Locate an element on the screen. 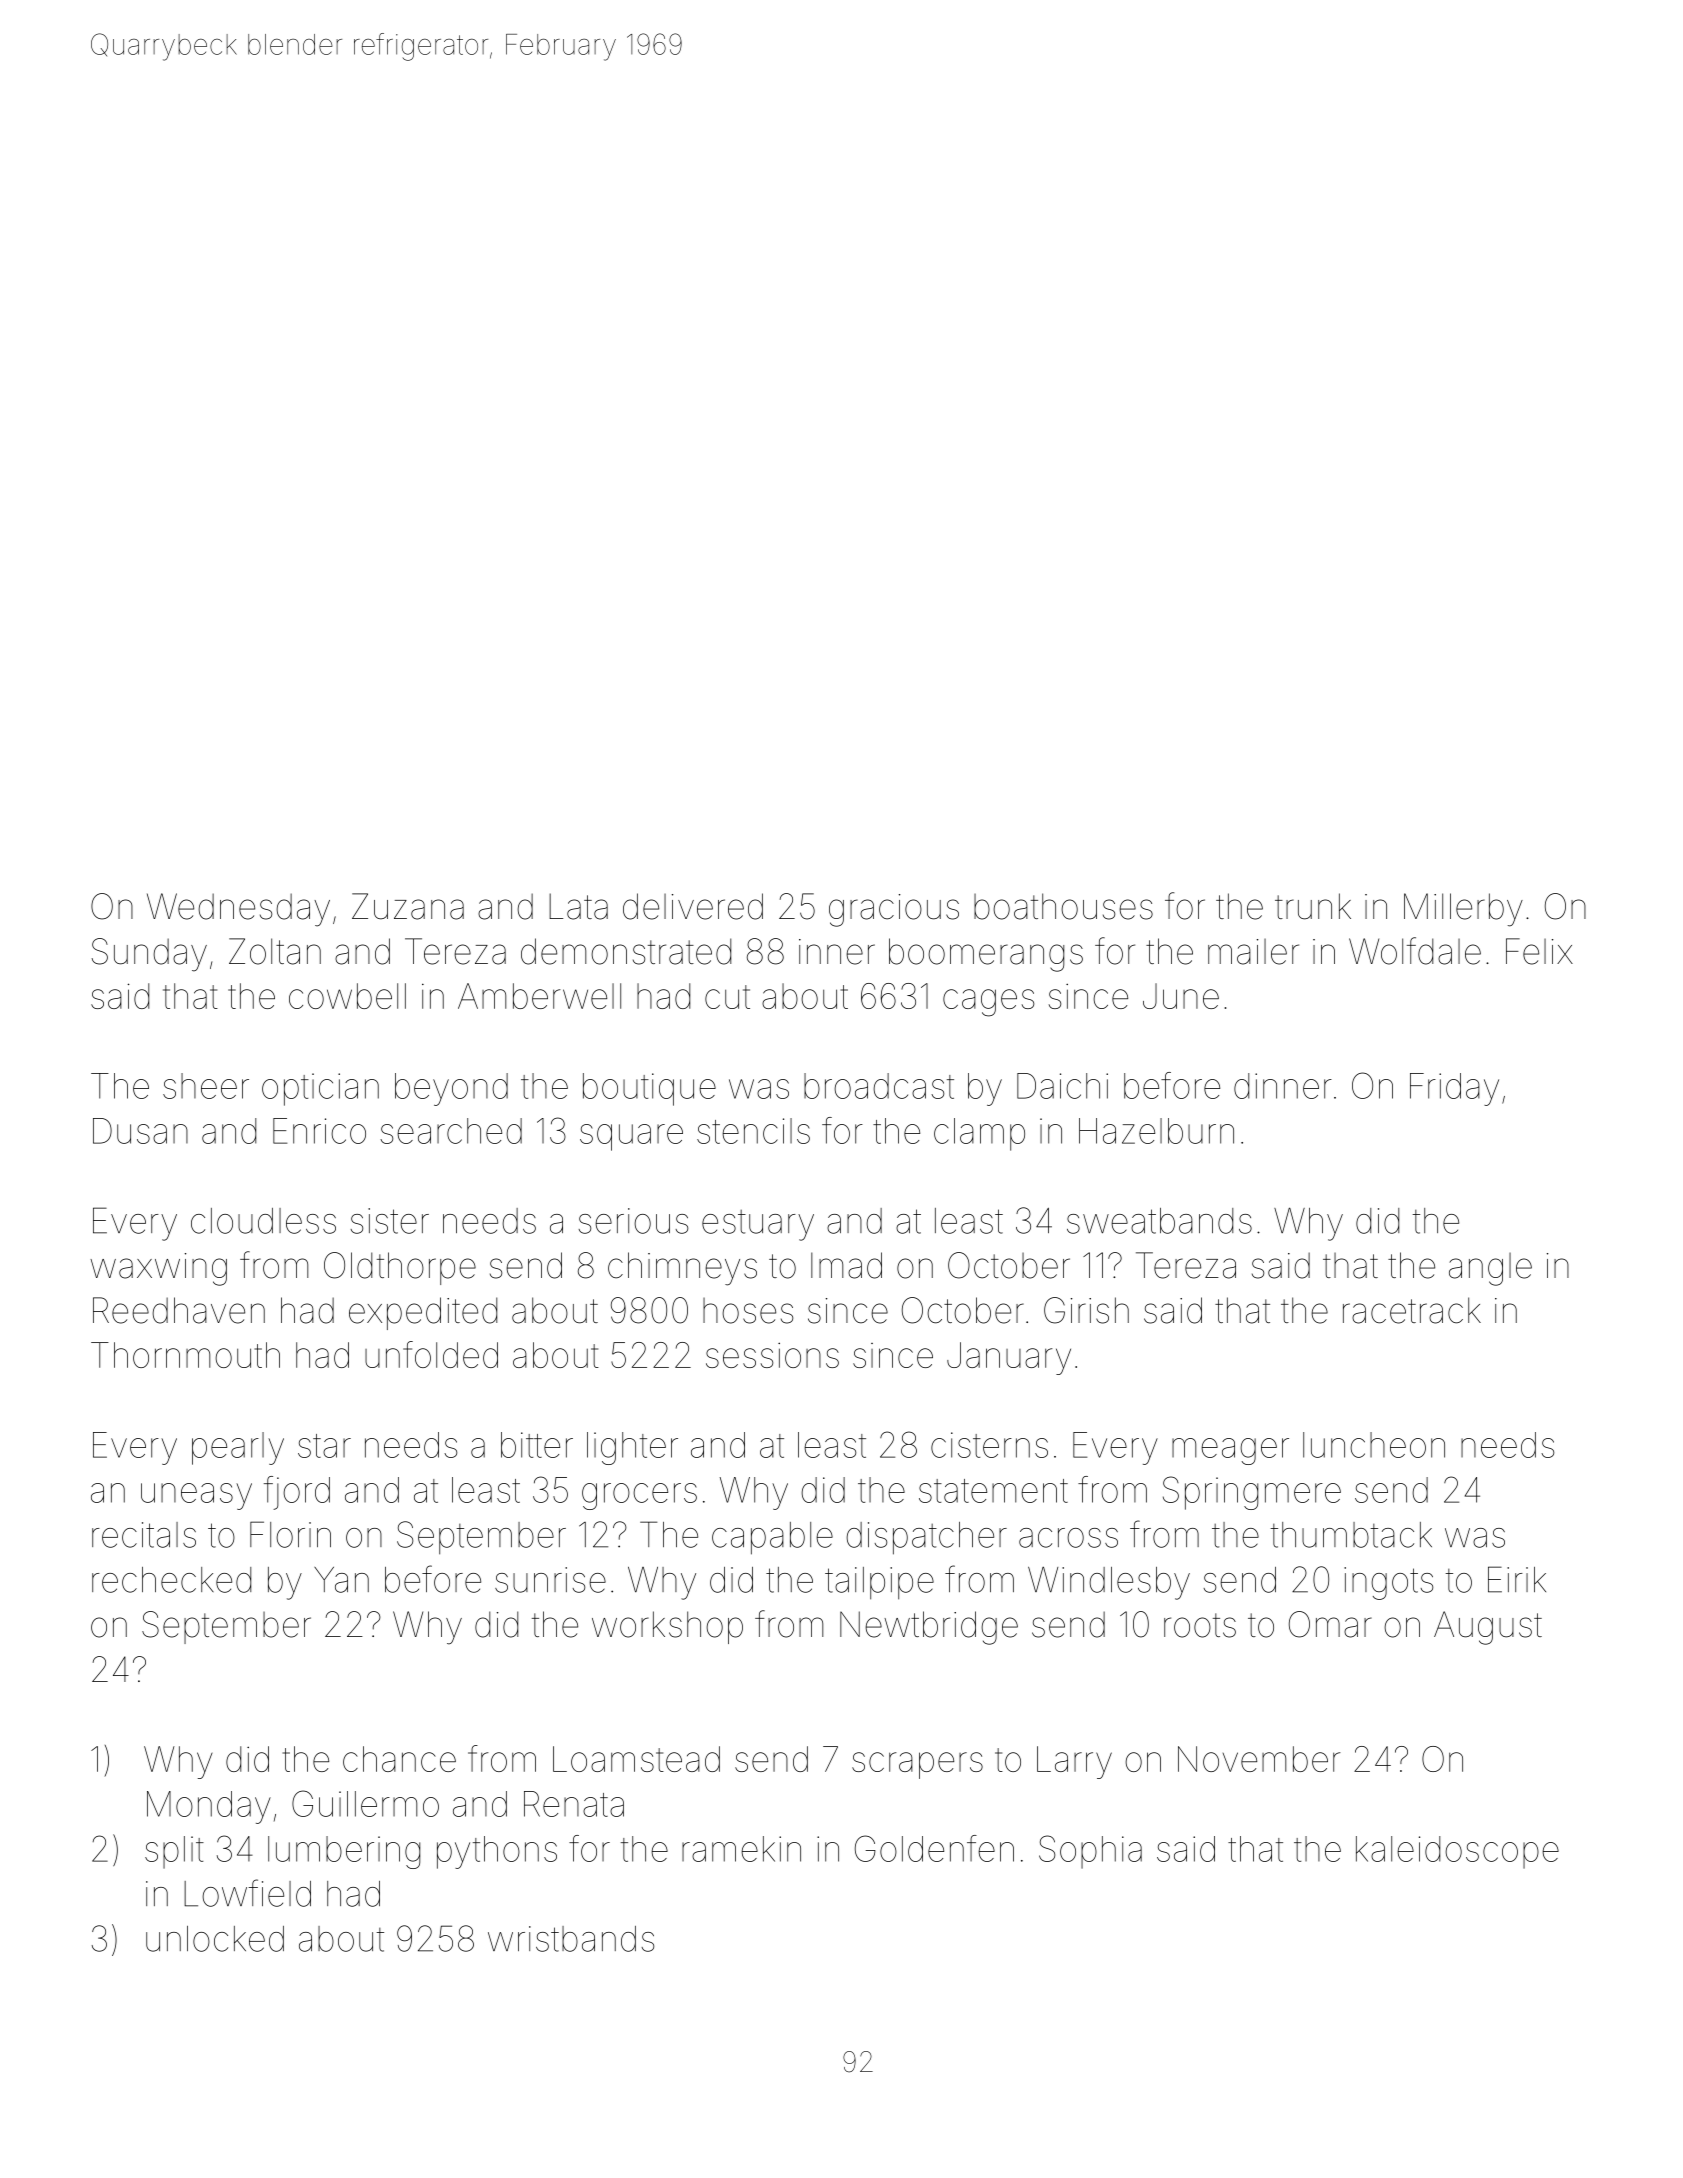 The width and height of the screenshot is (1683, 2178). Daichi is located at coordinates (1062, 1086).
